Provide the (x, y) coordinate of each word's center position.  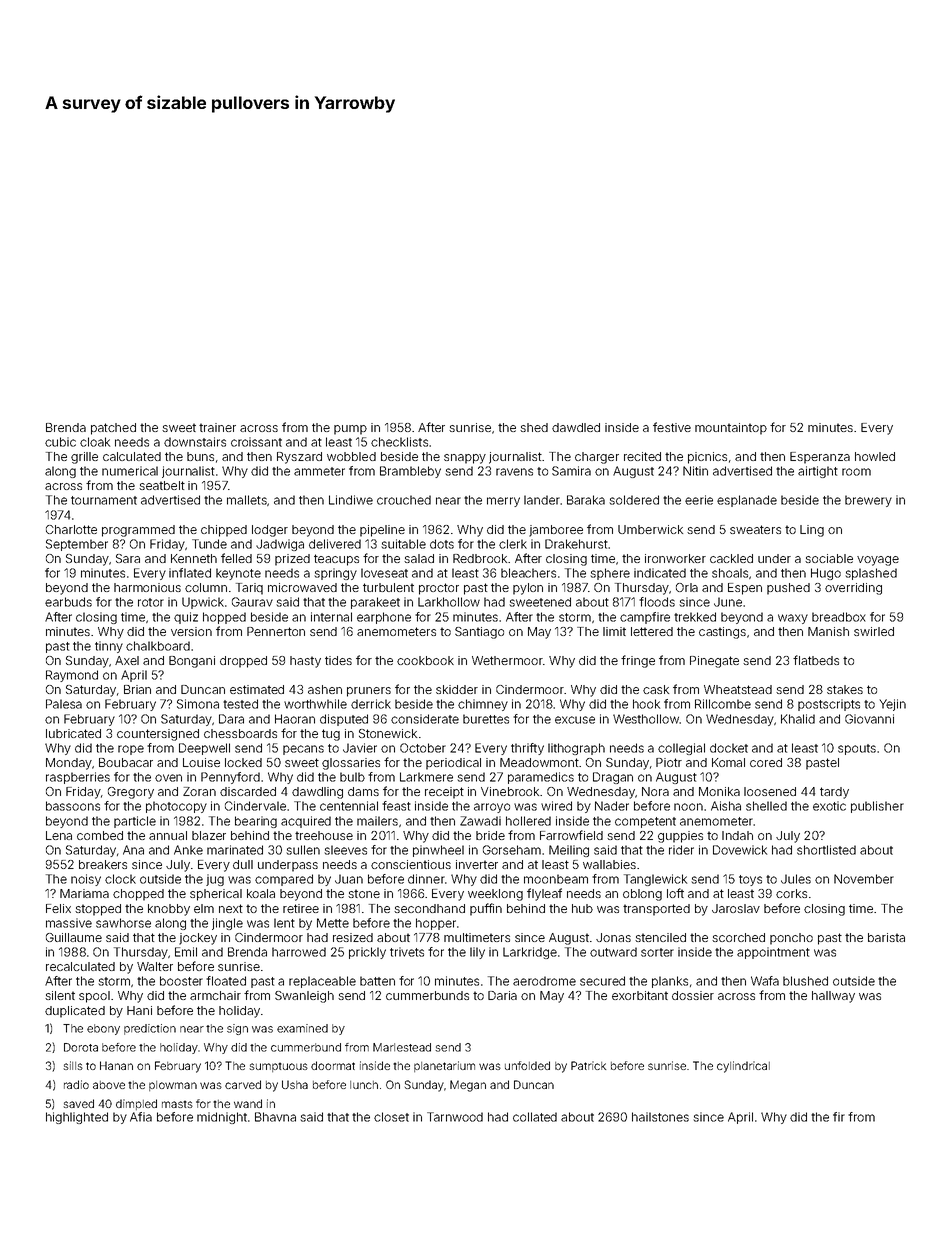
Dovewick (740, 850)
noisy (86, 880)
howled (875, 456)
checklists (399, 442)
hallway (833, 997)
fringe (638, 661)
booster (181, 981)
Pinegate (714, 662)
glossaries (351, 764)
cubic (60, 442)
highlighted (77, 1118)
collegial (681, 749)
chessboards (240, 733)
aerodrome (544, 981)
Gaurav (252, 602)
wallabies (609, 864)
